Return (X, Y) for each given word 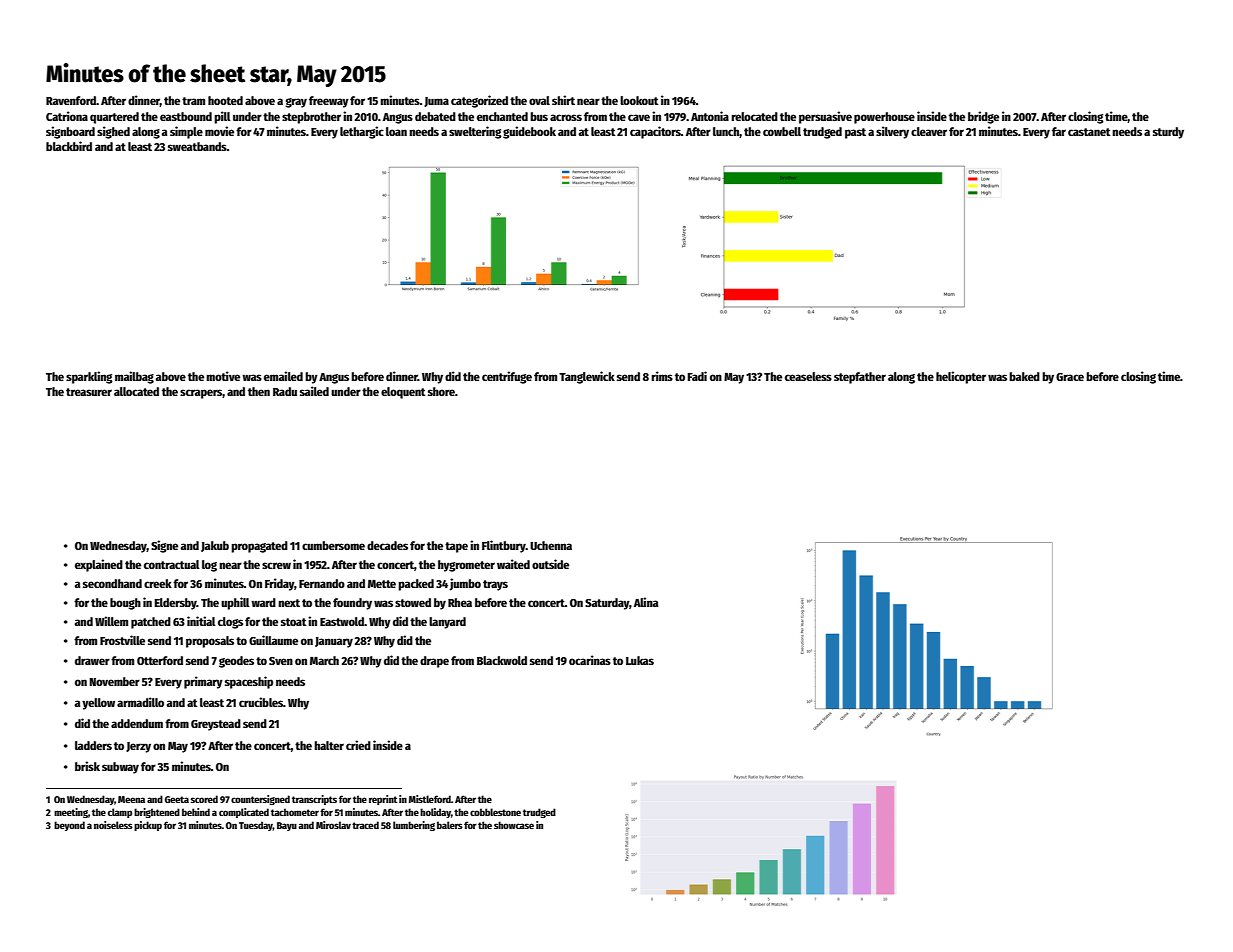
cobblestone (495, 812)
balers (450, 825)
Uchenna (551, 545)
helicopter (961, 377)
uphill (235, 603)
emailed (283, 376)
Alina (646, 602)
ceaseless (808, 376)
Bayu (287, 826)
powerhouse (884, 118)
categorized (479, 101)
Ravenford (71, 100)
